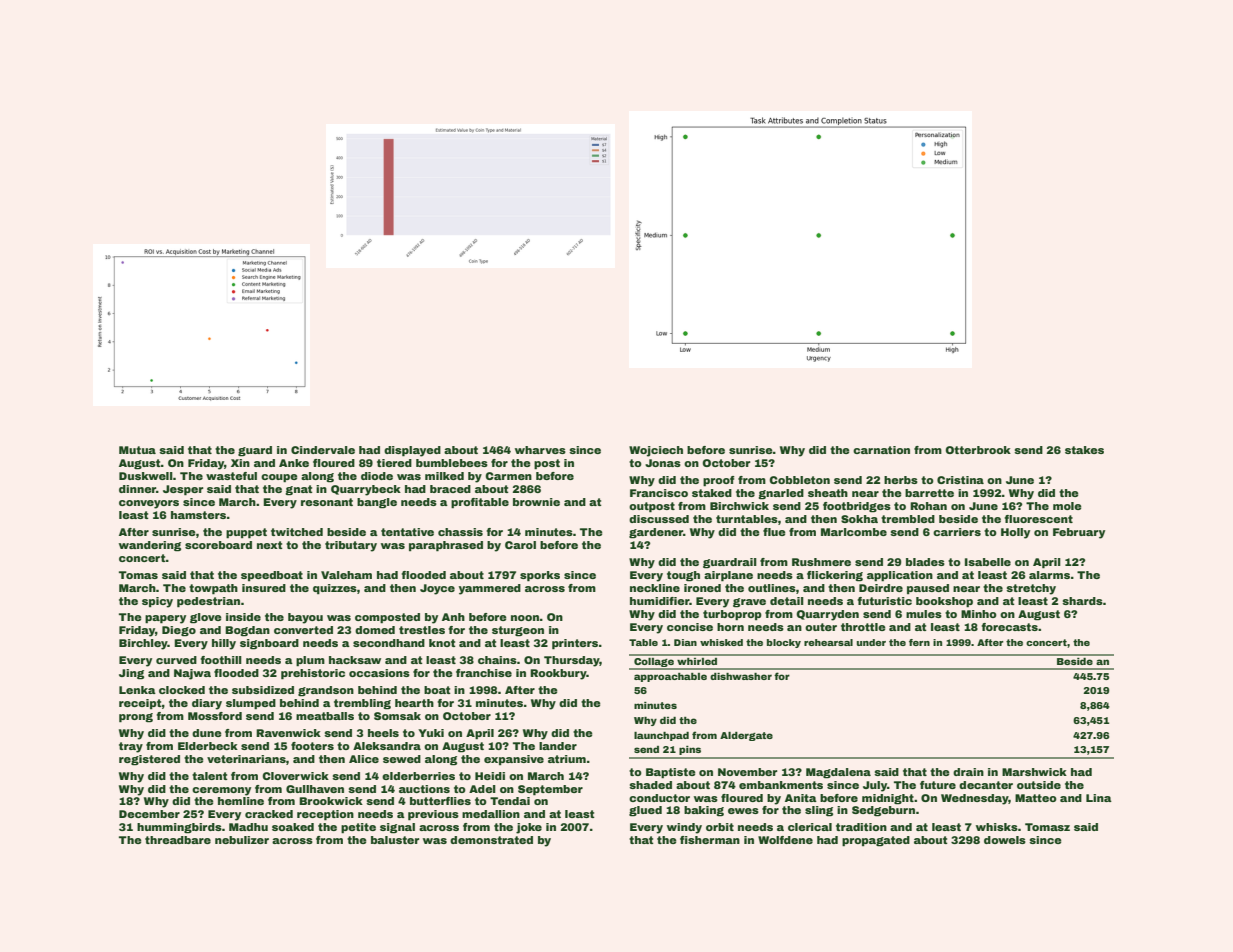  Describe the element at coordinates (198, 515) in the screenshot. I see `hamsters` at that location.
